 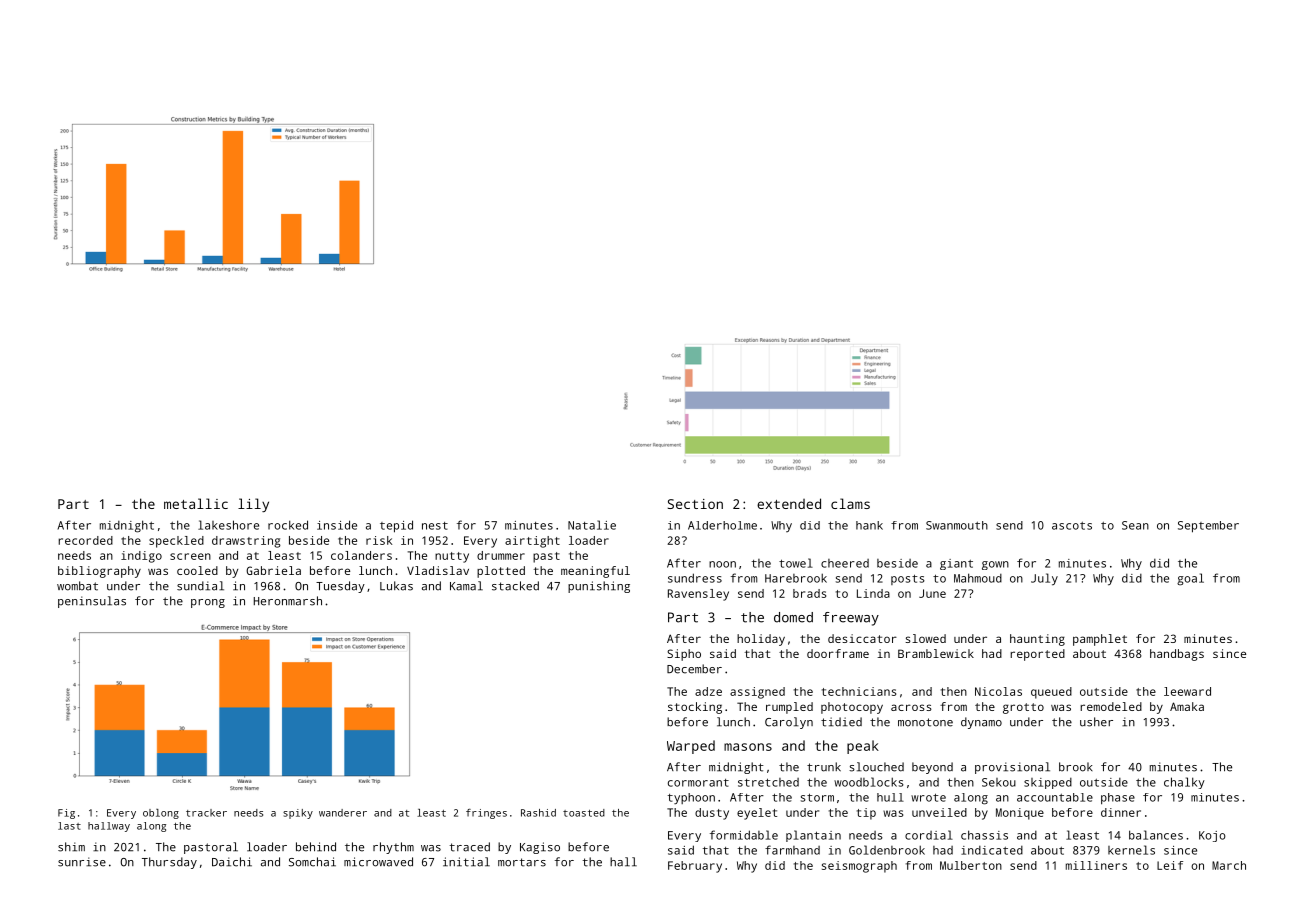 What do you see at coordinates (850, 503) in the screenshot?
I see `clams` at bounding box center [850, 503].
